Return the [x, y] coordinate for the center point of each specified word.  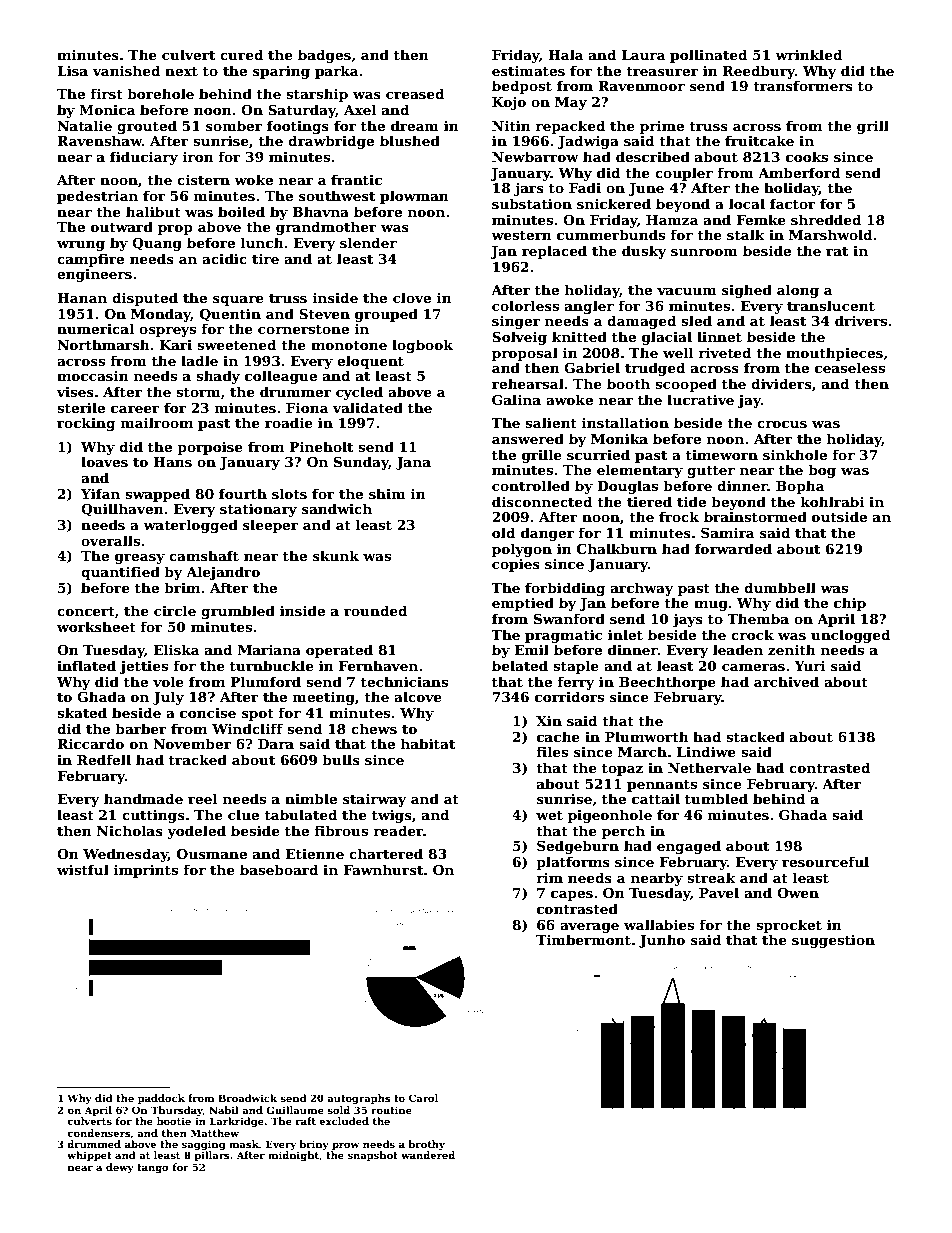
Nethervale [709, 767]
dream [415, 125]
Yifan [100, 493]
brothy [426, 1145]
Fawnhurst [383, 869]
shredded [826, 219]
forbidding [565, 589]
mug [711, 606]
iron [198, 157]
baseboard [279, 869]
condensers [98, 1133]
